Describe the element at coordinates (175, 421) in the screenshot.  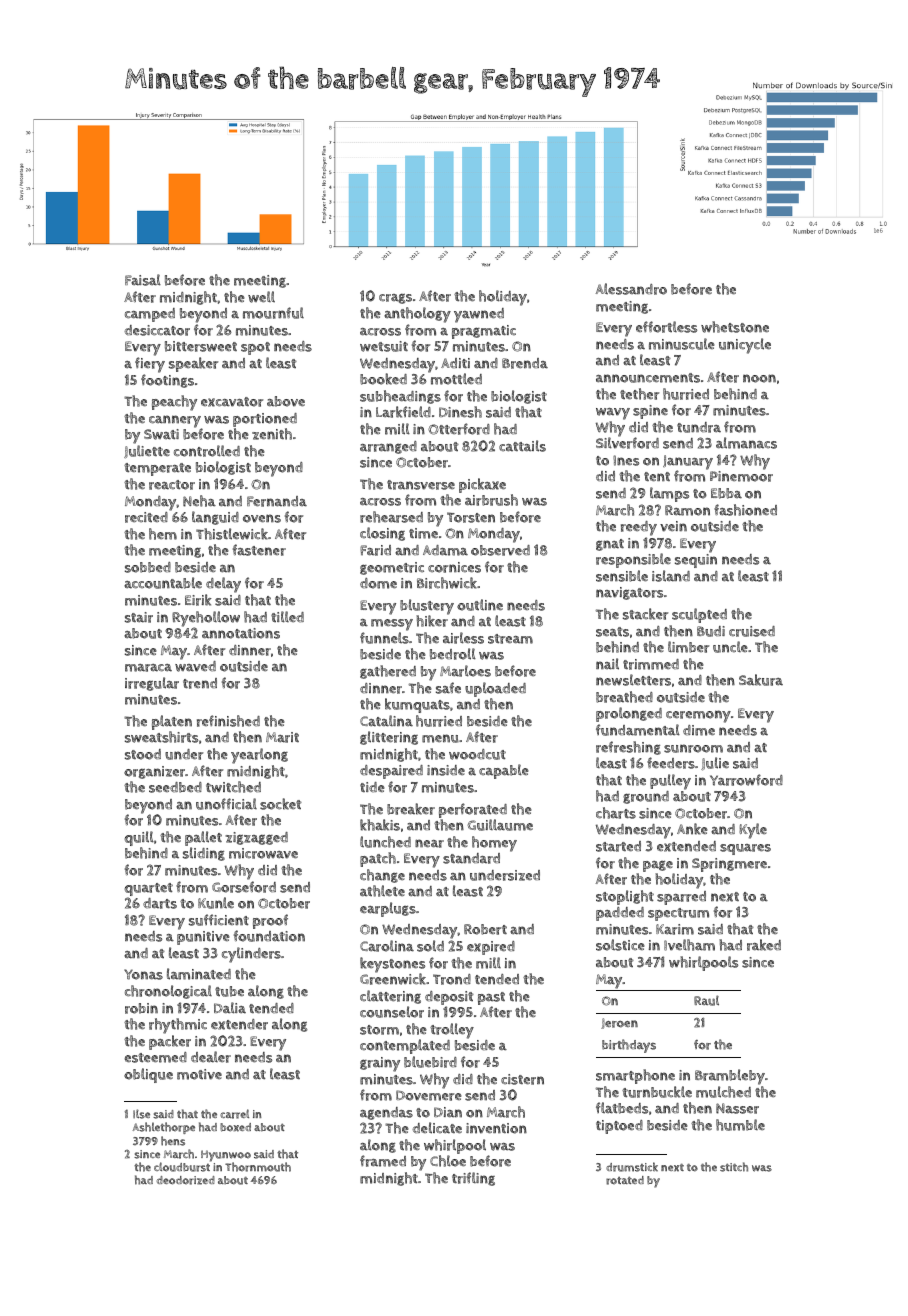
I see `cannery` at that location.
